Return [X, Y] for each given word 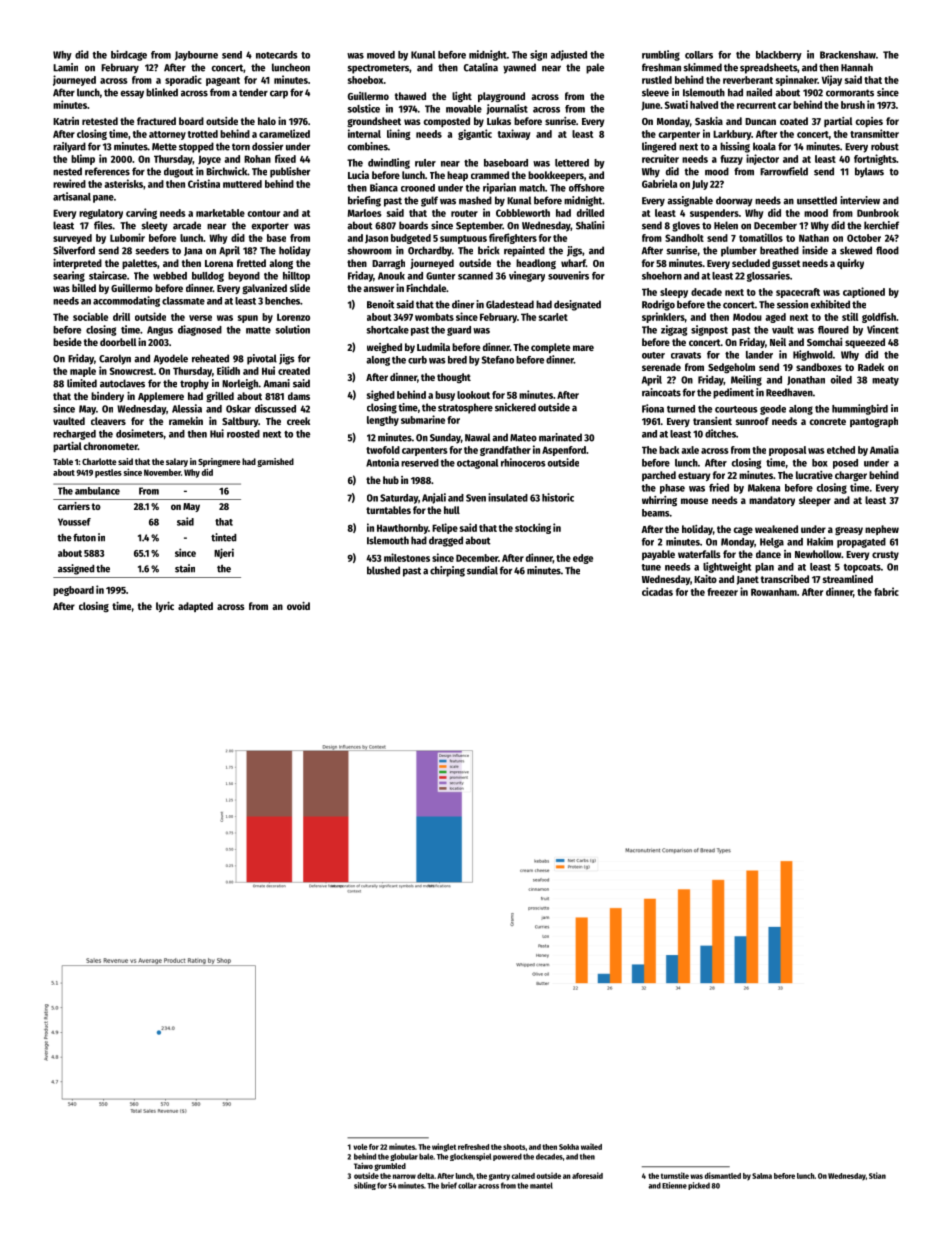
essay [132, 94]
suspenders [714, 214]
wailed [591, 1146]
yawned [519, 68]
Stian [877, 1175]
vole [360, 1147]
